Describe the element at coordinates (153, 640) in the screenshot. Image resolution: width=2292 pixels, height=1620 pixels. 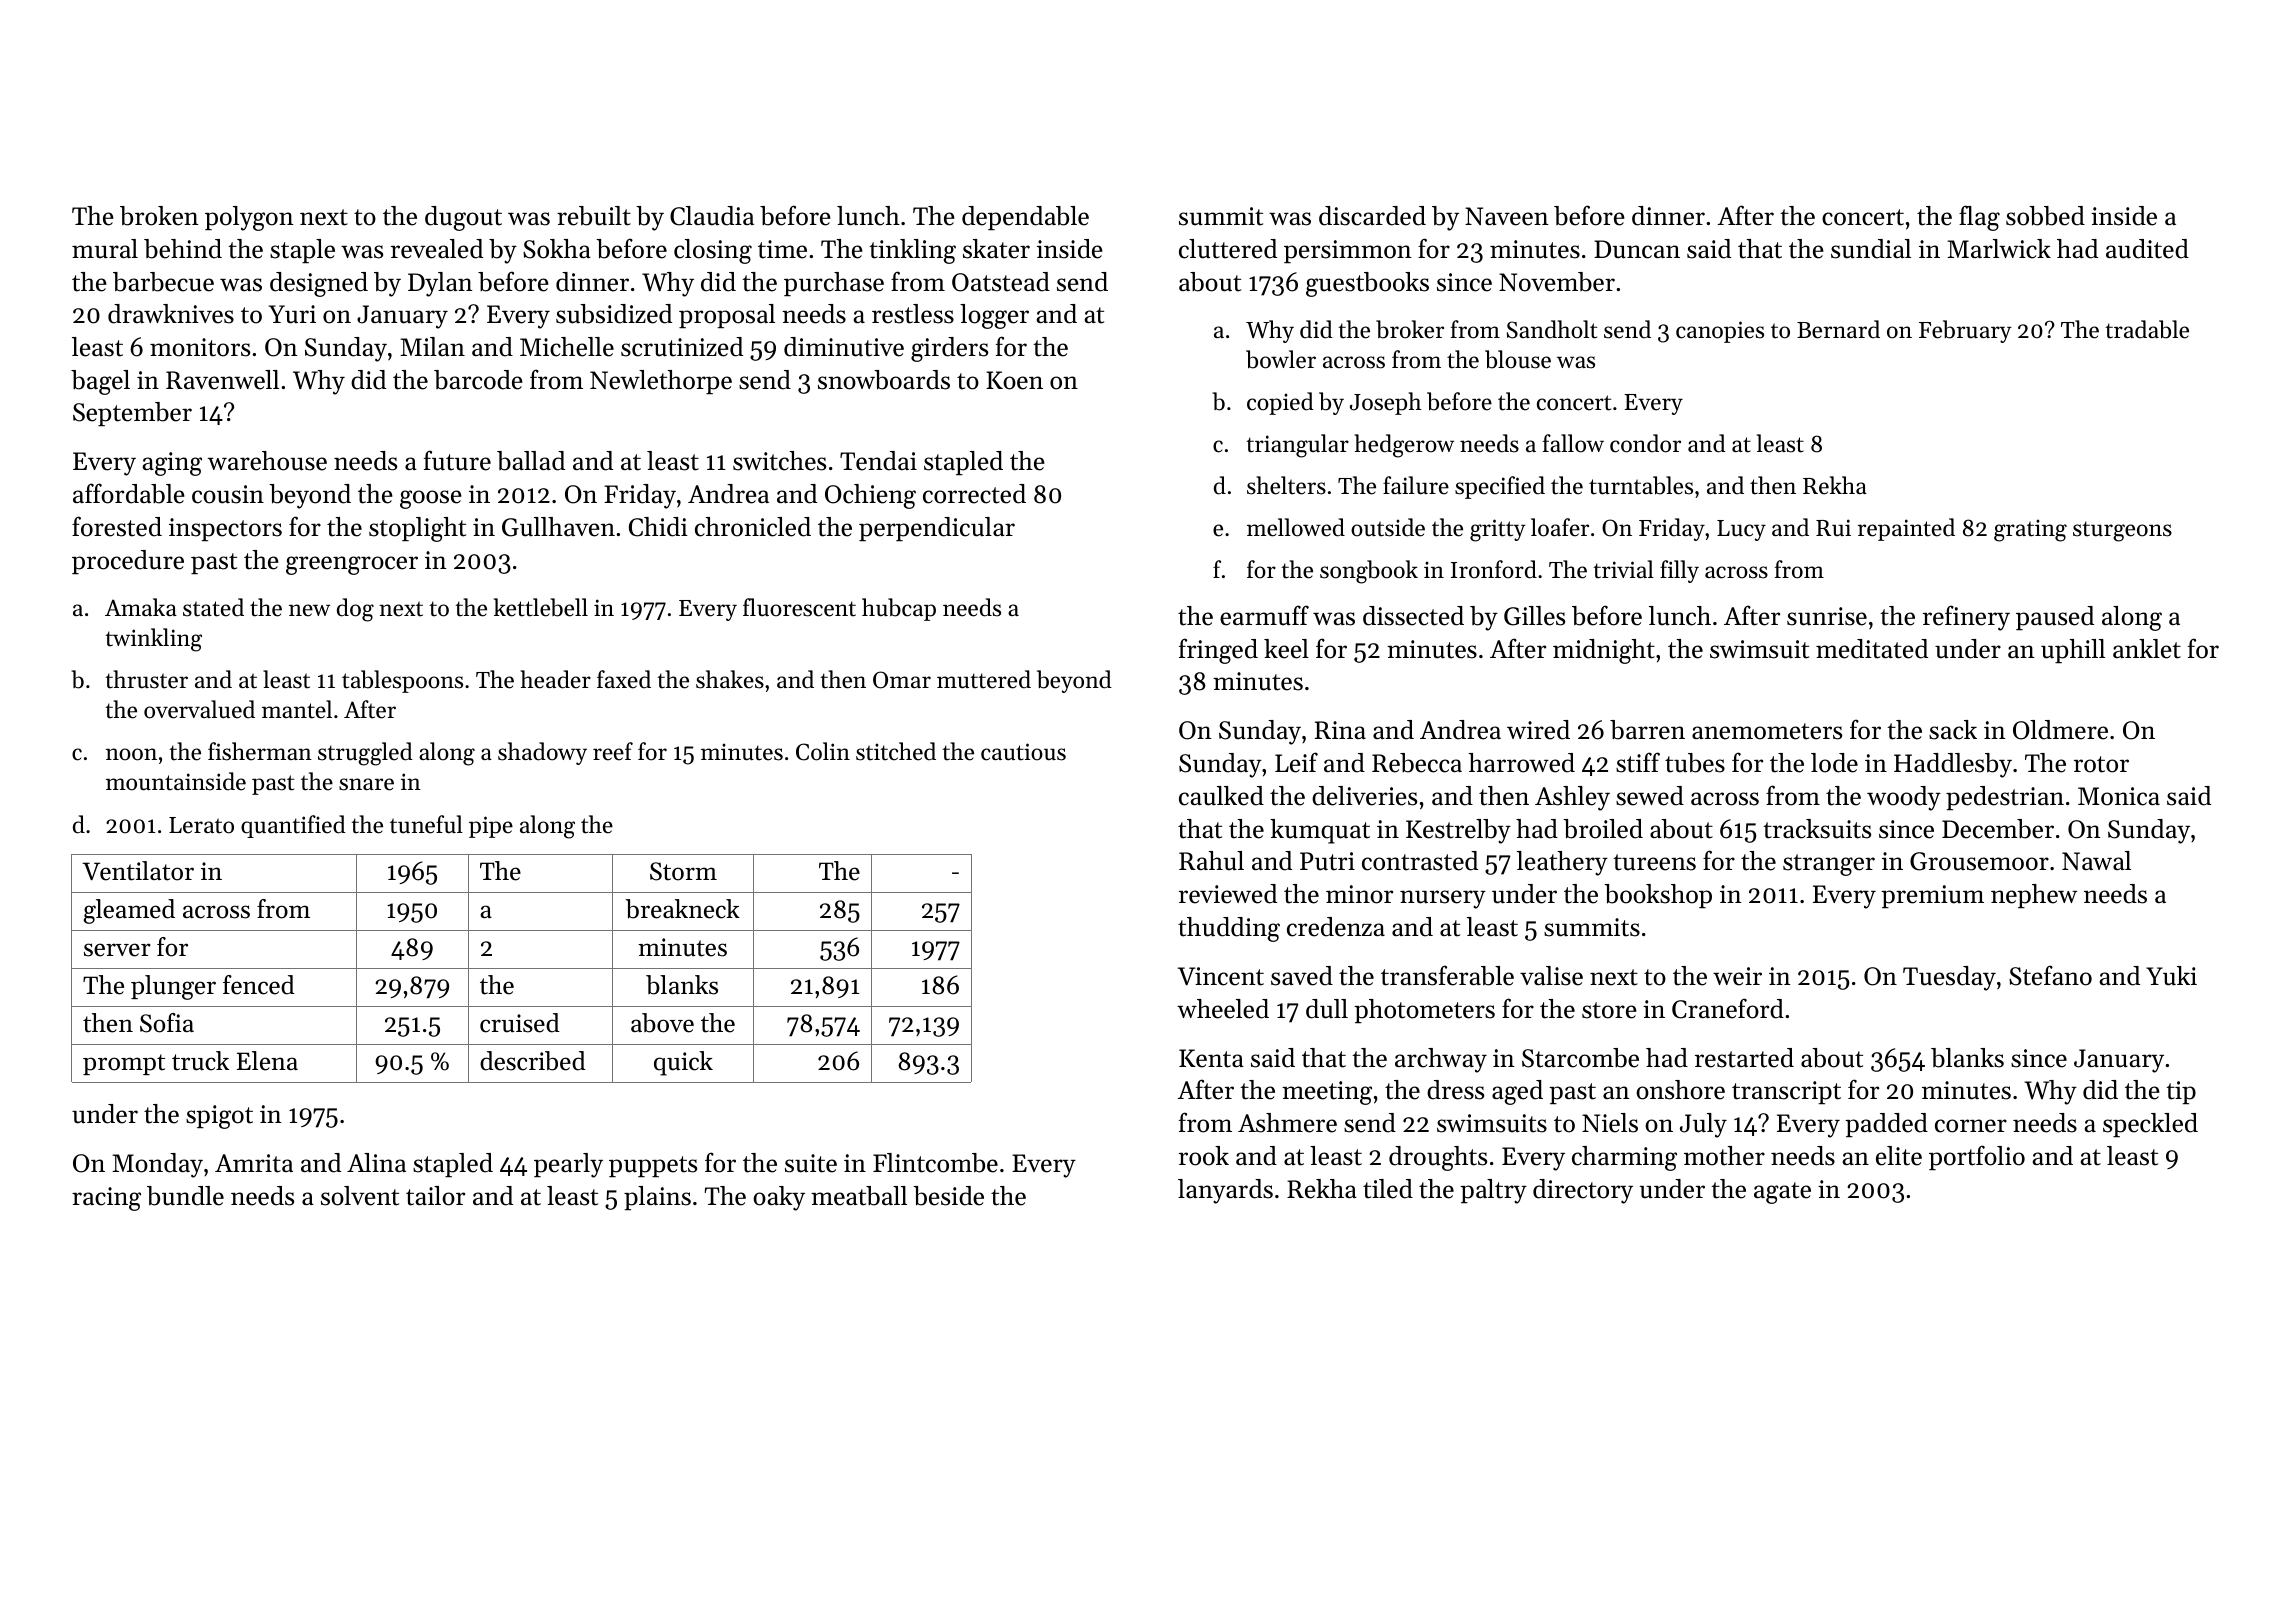
I see `twinkling` at that location.
